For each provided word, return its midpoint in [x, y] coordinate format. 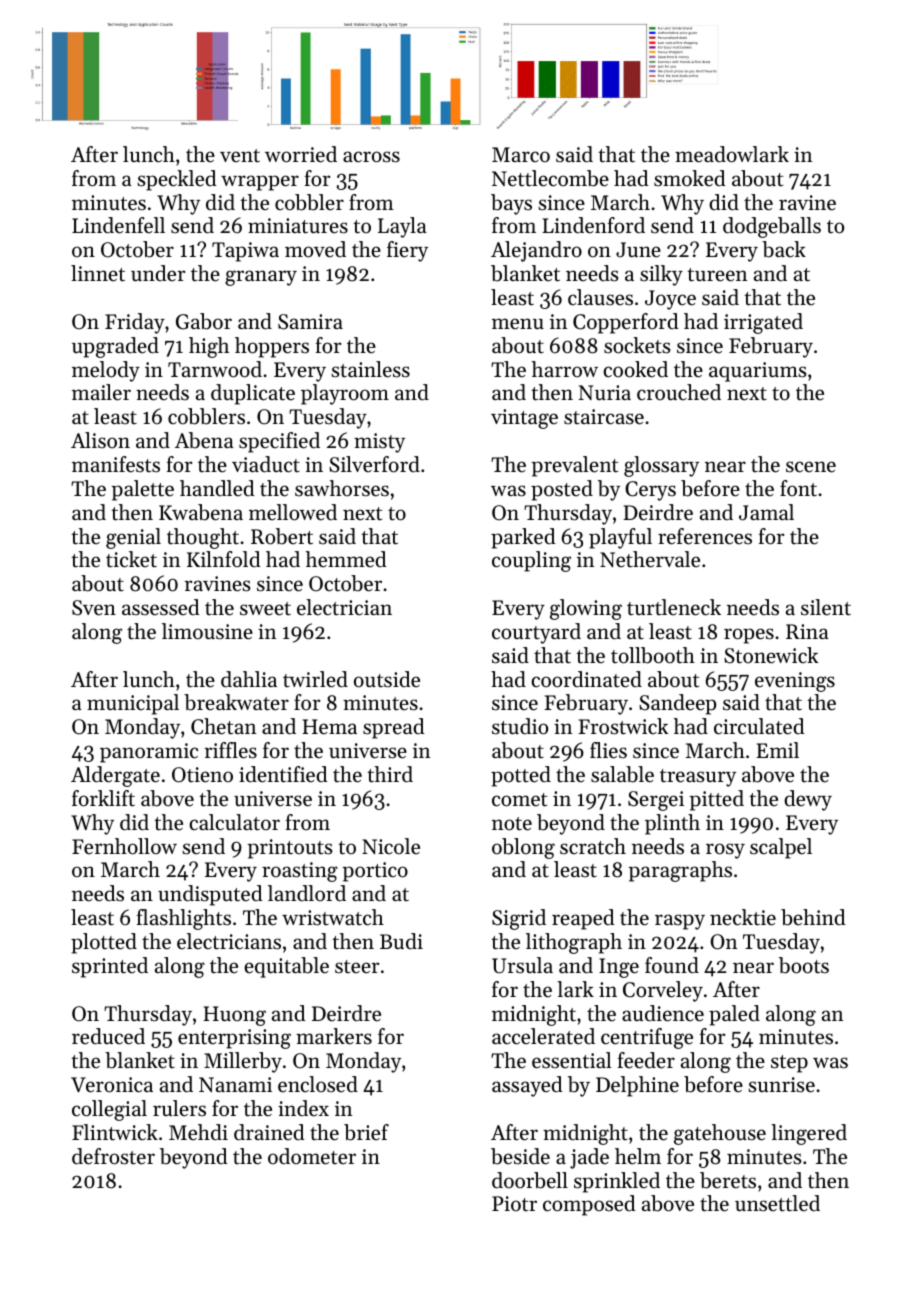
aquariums [758, 372]
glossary [661, 466]
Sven [94, 608]
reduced [108, 1036]
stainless [370, 369]
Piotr [514, 1204]
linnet [98, 273]
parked [523, 538]
